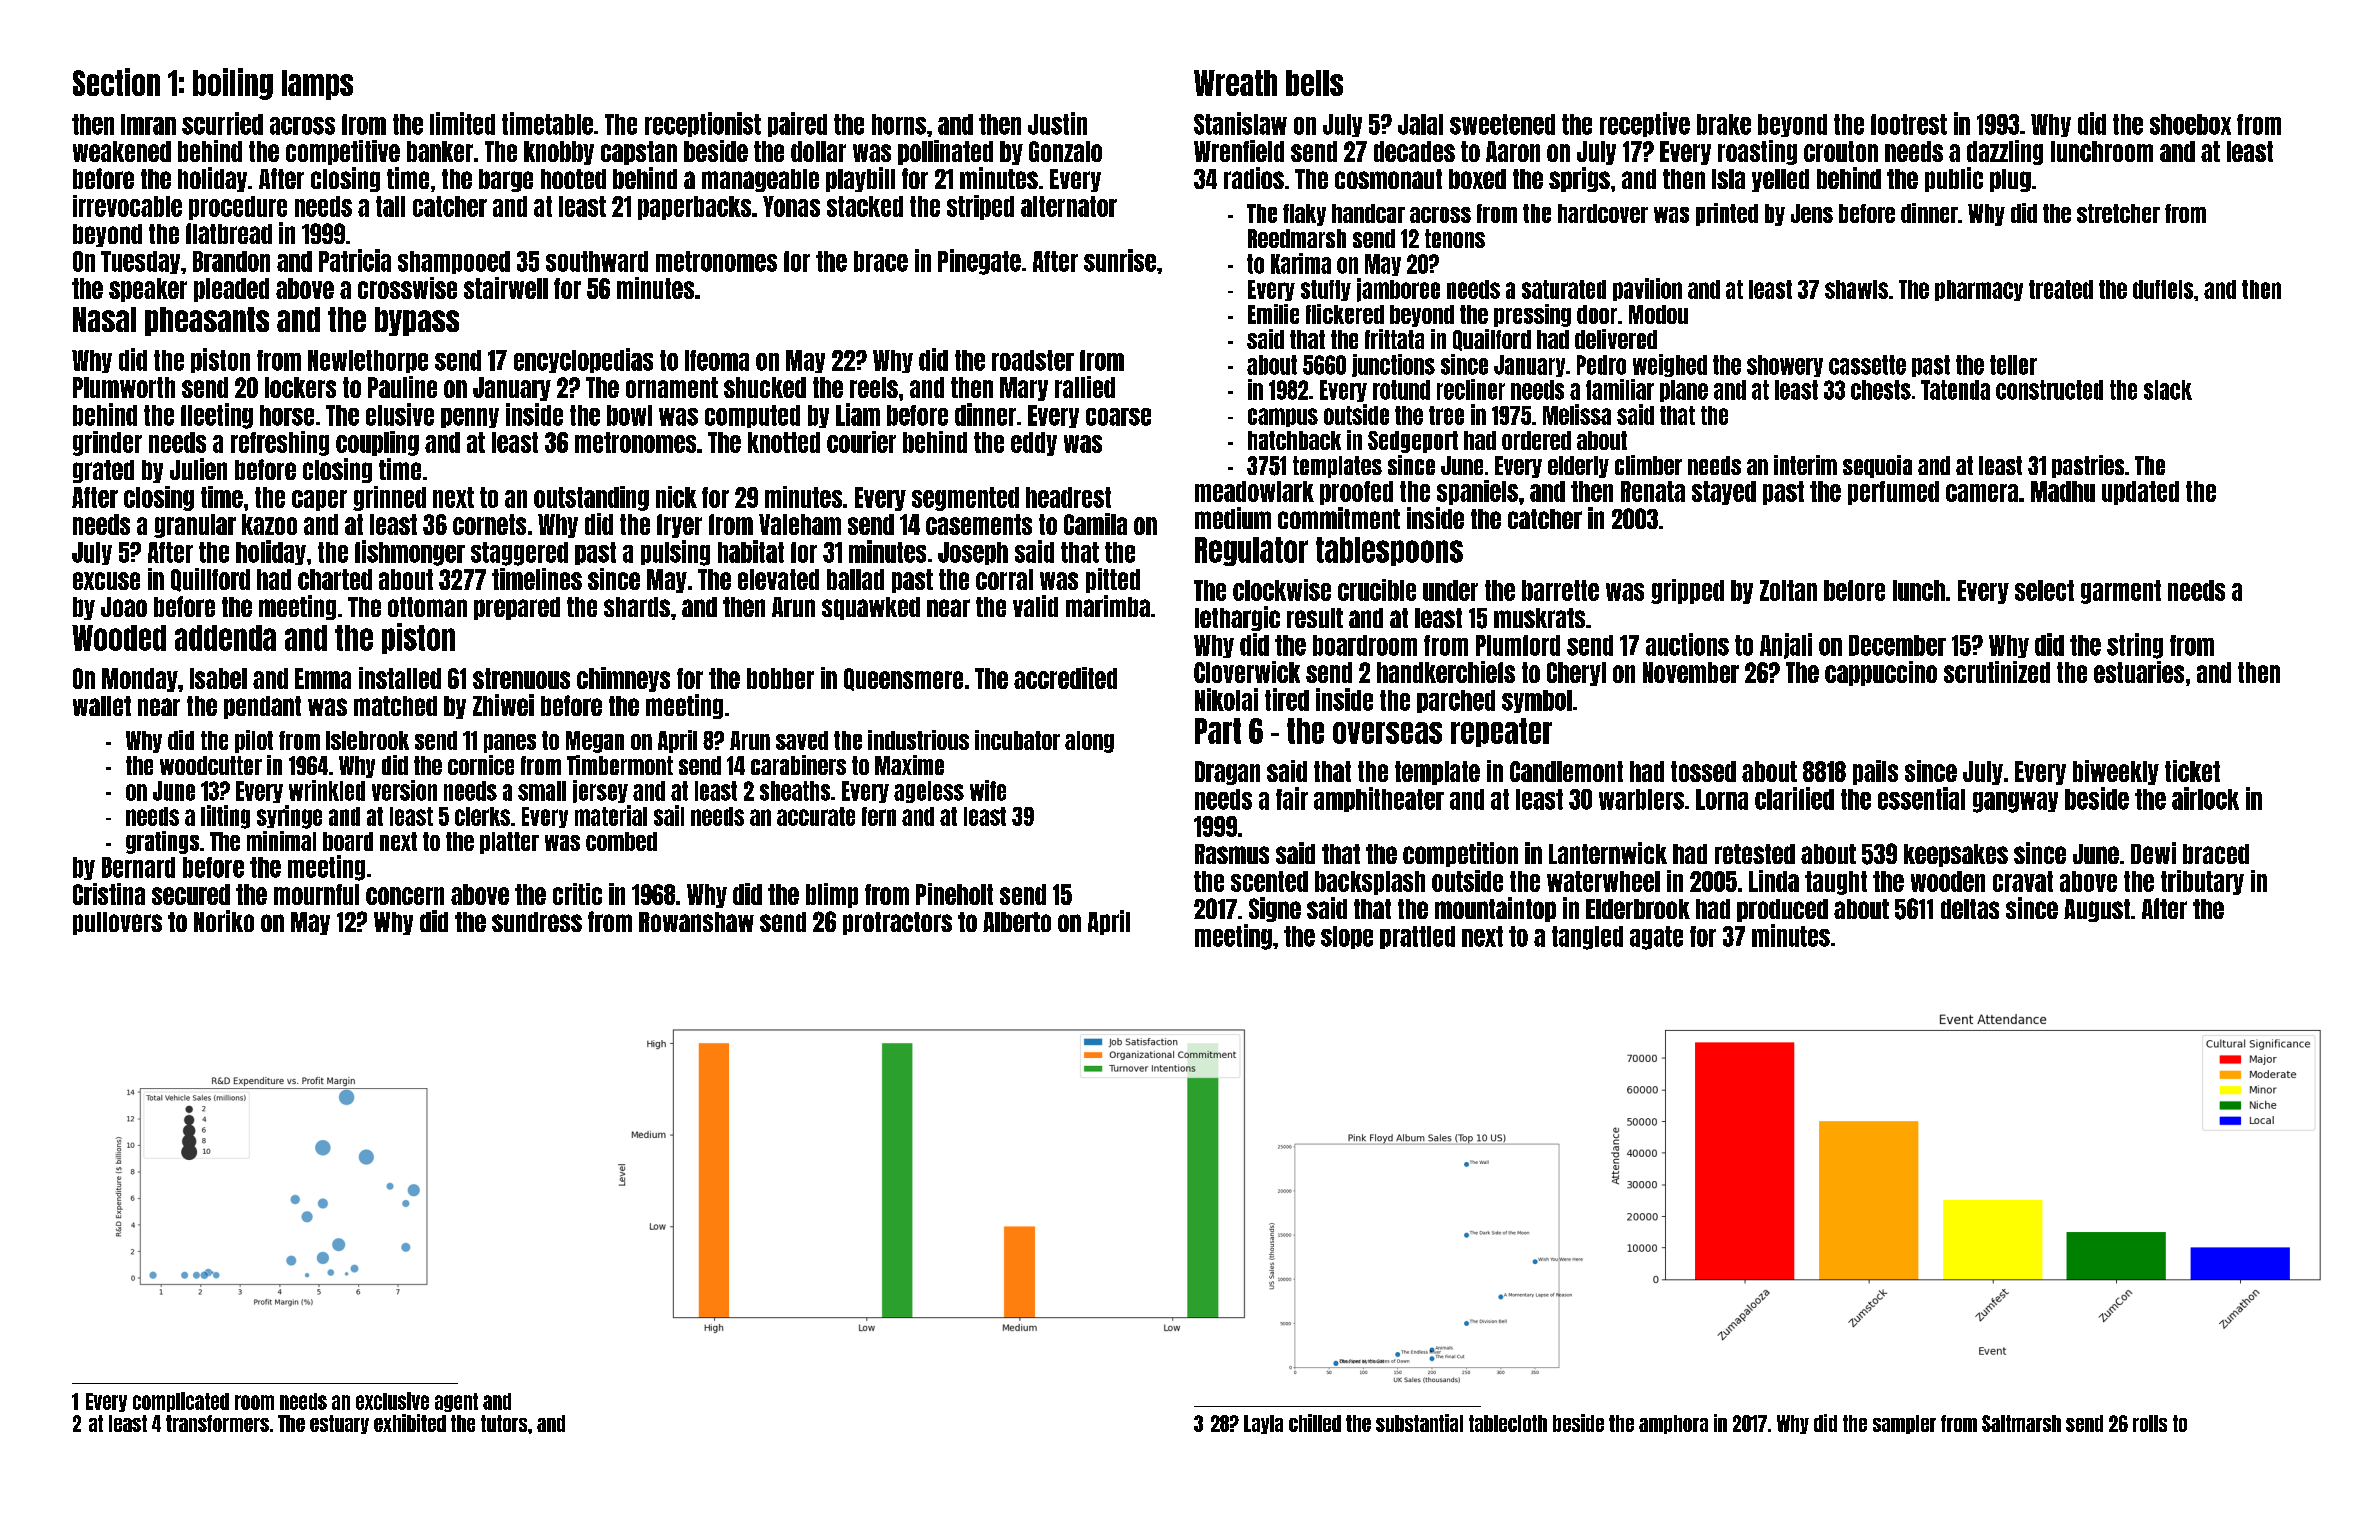 The image size is (2356, 1524). What do you see at coordinates (377, 443) in the page?
I see `coupling` at bounding box center [377, 443].
